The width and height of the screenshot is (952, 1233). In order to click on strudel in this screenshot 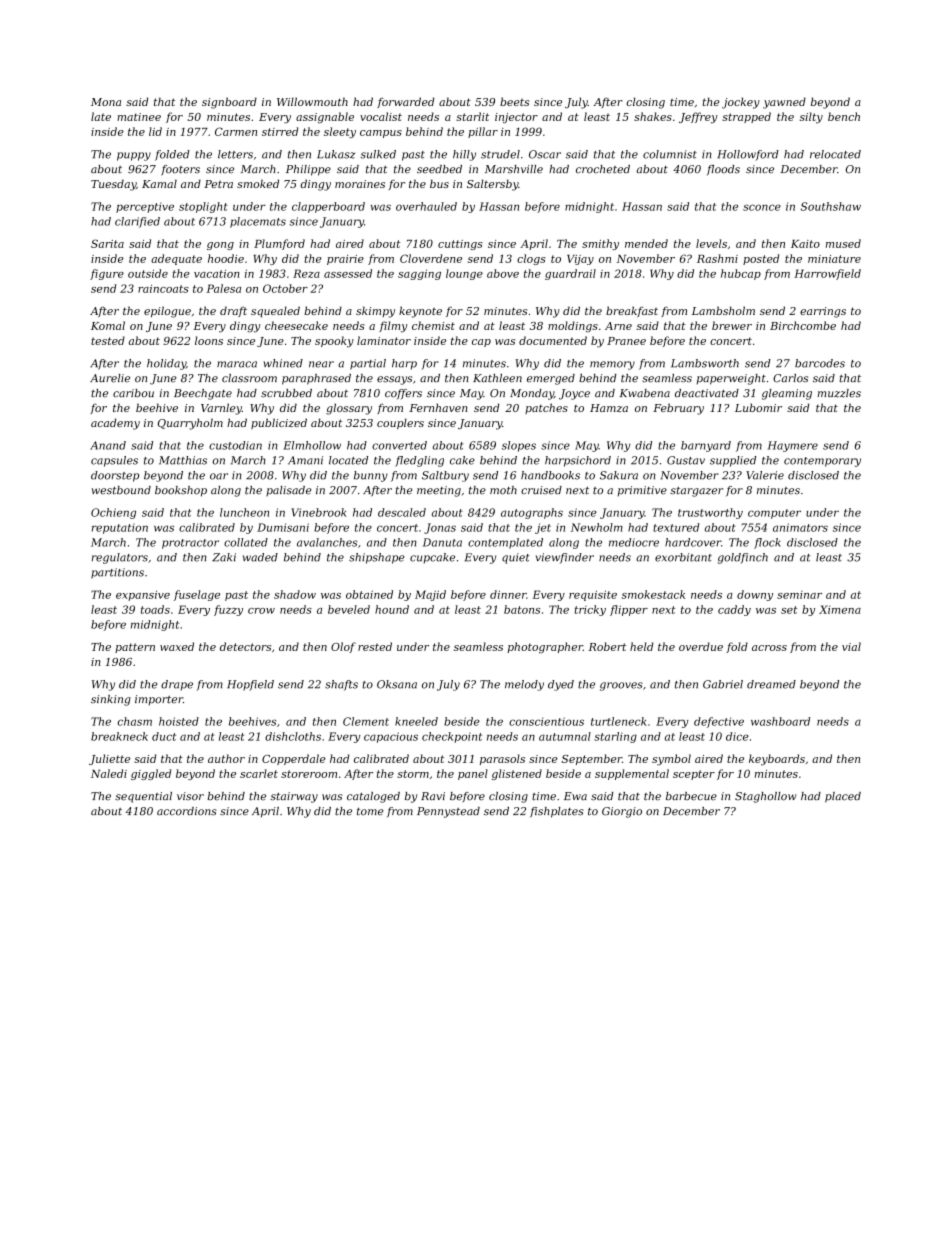, I will do `click(500, 154)`.
